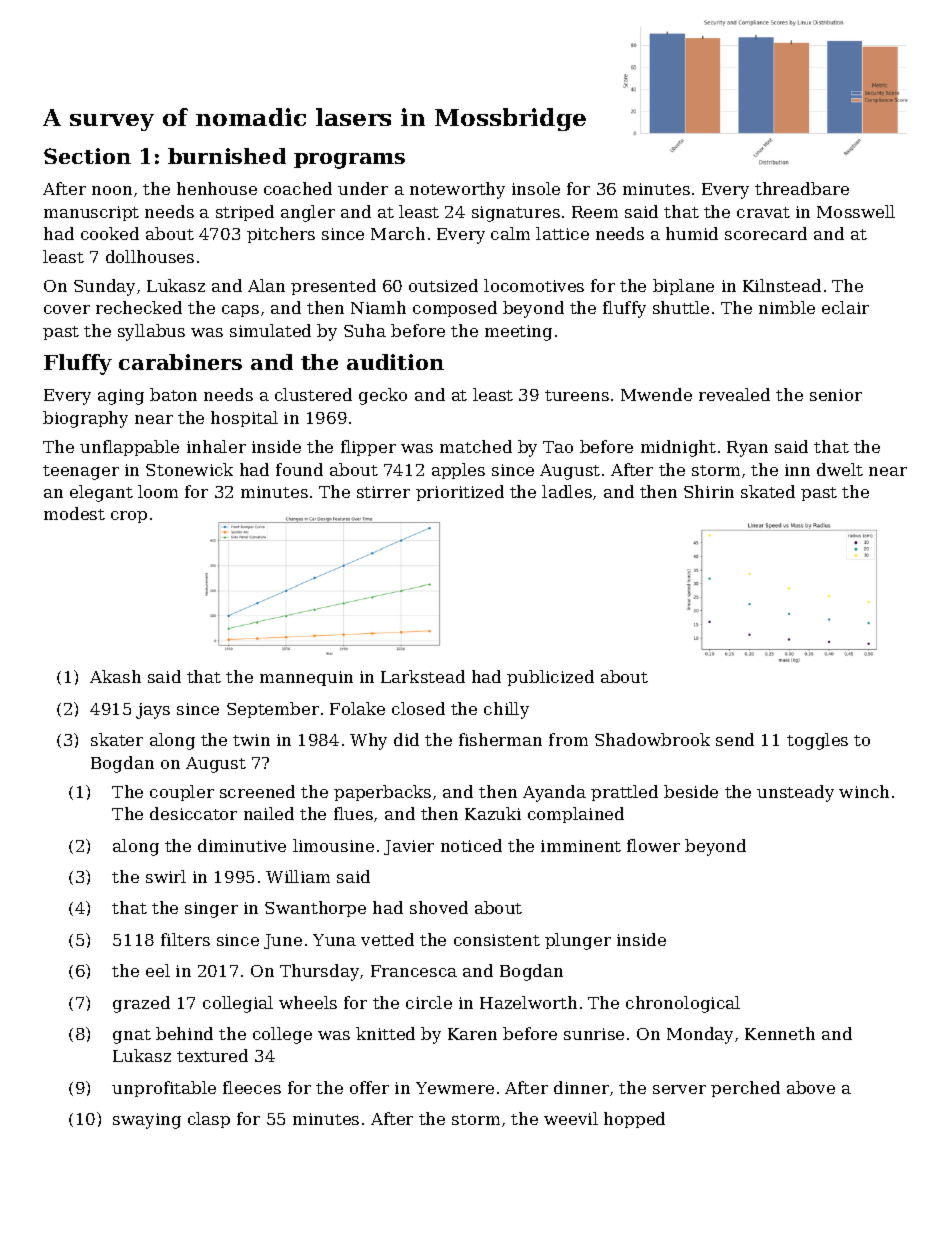 The width and height of the page is (952, 1233). Describe the element at coordinates (536, 188) in the page. I see `insole` at that location.
